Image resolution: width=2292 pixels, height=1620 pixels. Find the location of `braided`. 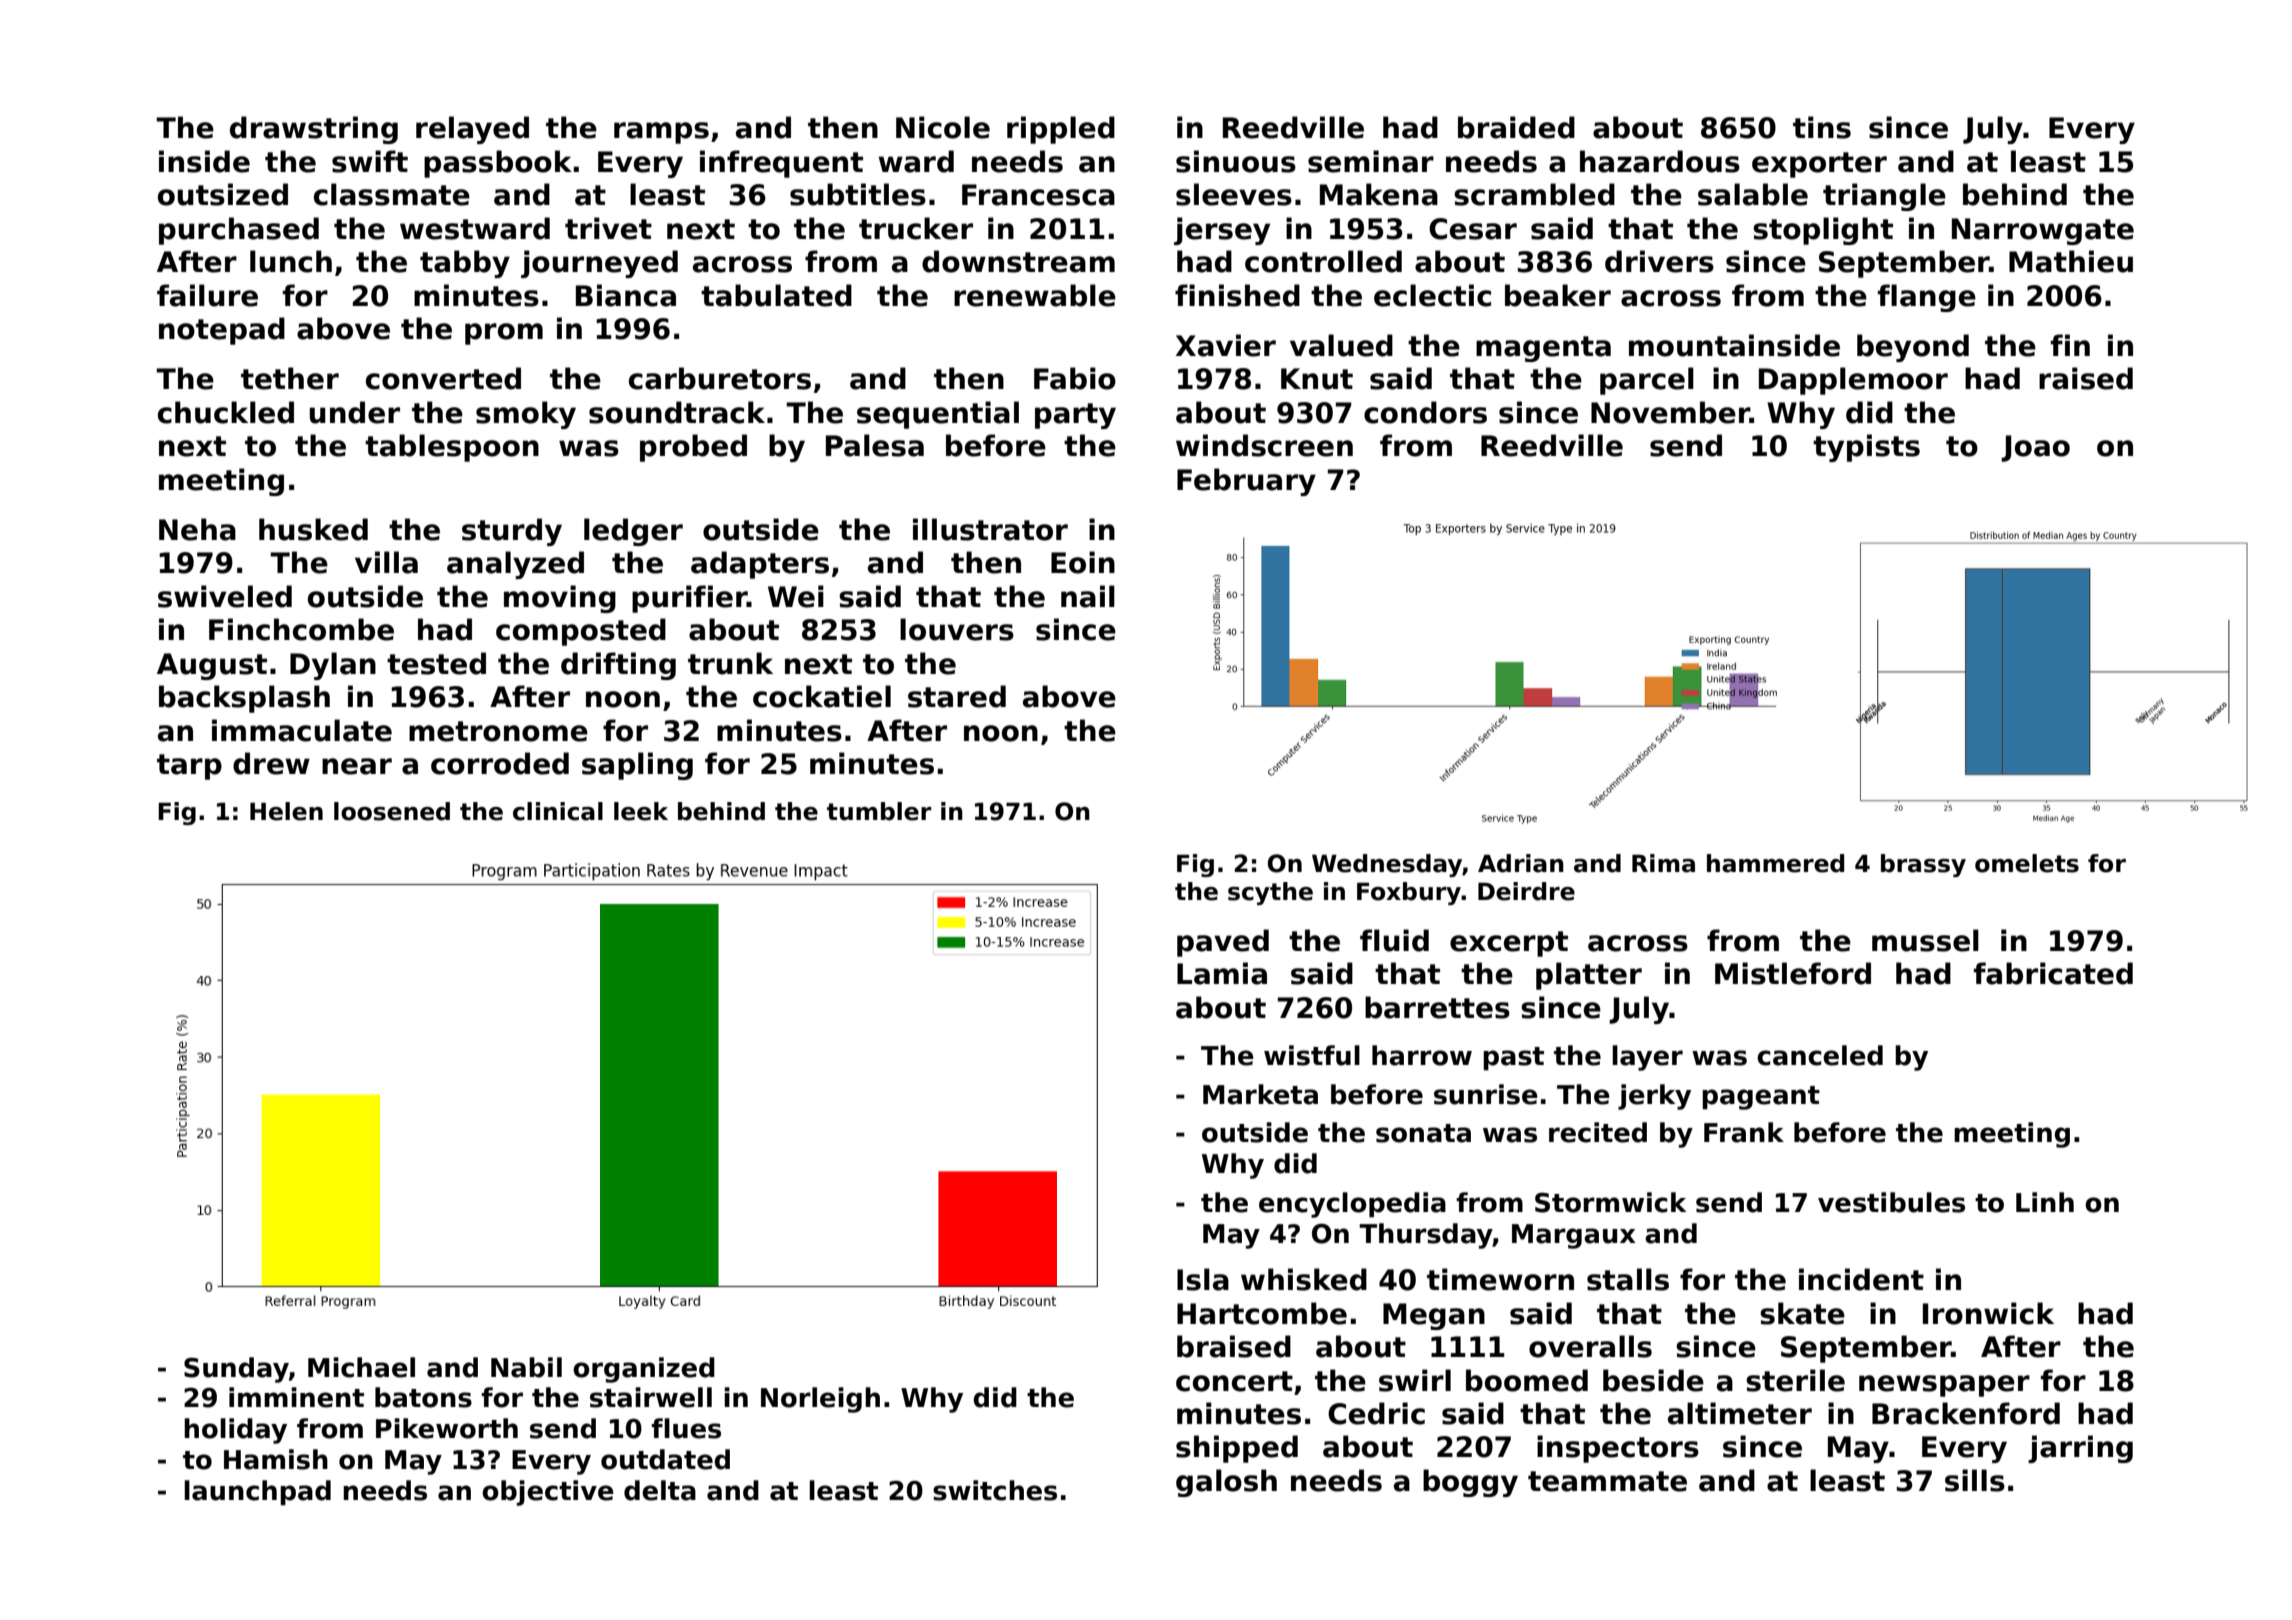

braided is located at coordinates (1516, 127).
